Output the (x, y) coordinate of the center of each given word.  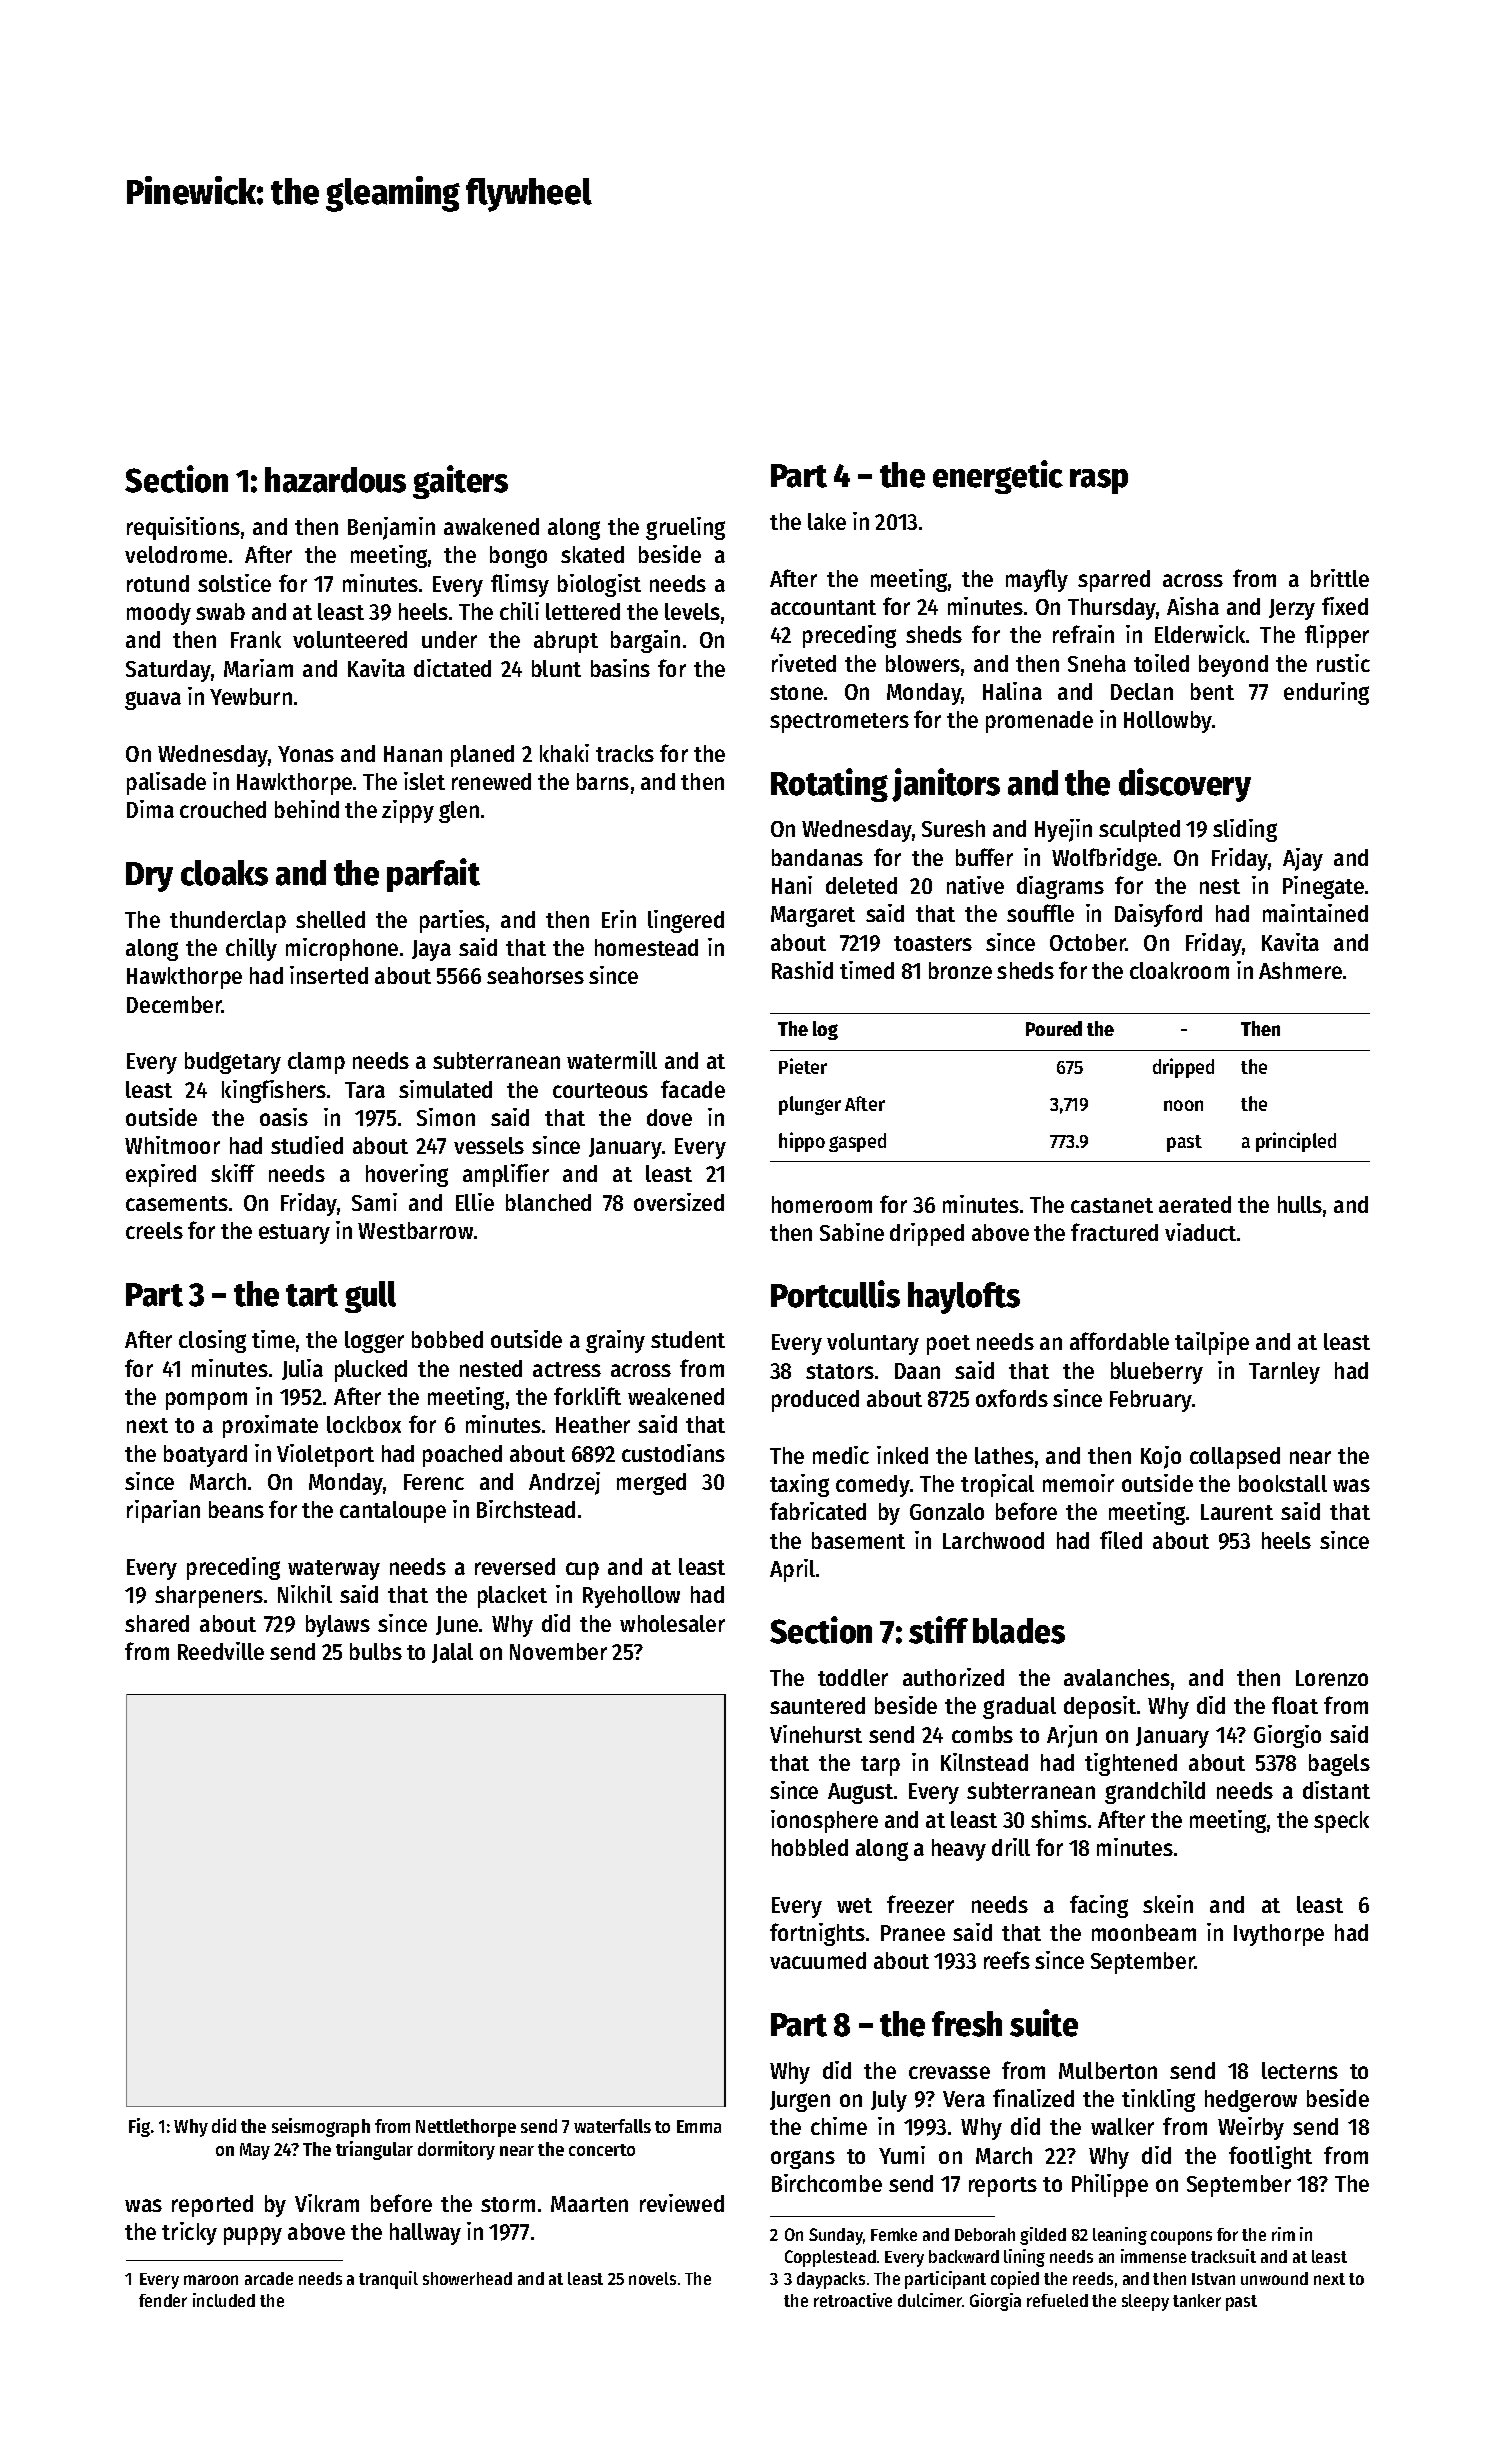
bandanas (817, 857)
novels (652, 2278)
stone (796, 692)
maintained (1315, 913)
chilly (251, 949)
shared (157, 1623)
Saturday (168, 671)
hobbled (810, 1847)
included (224, 2300)
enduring (1326, 693)
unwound (1274, 2278)
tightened (1131, 1764)
